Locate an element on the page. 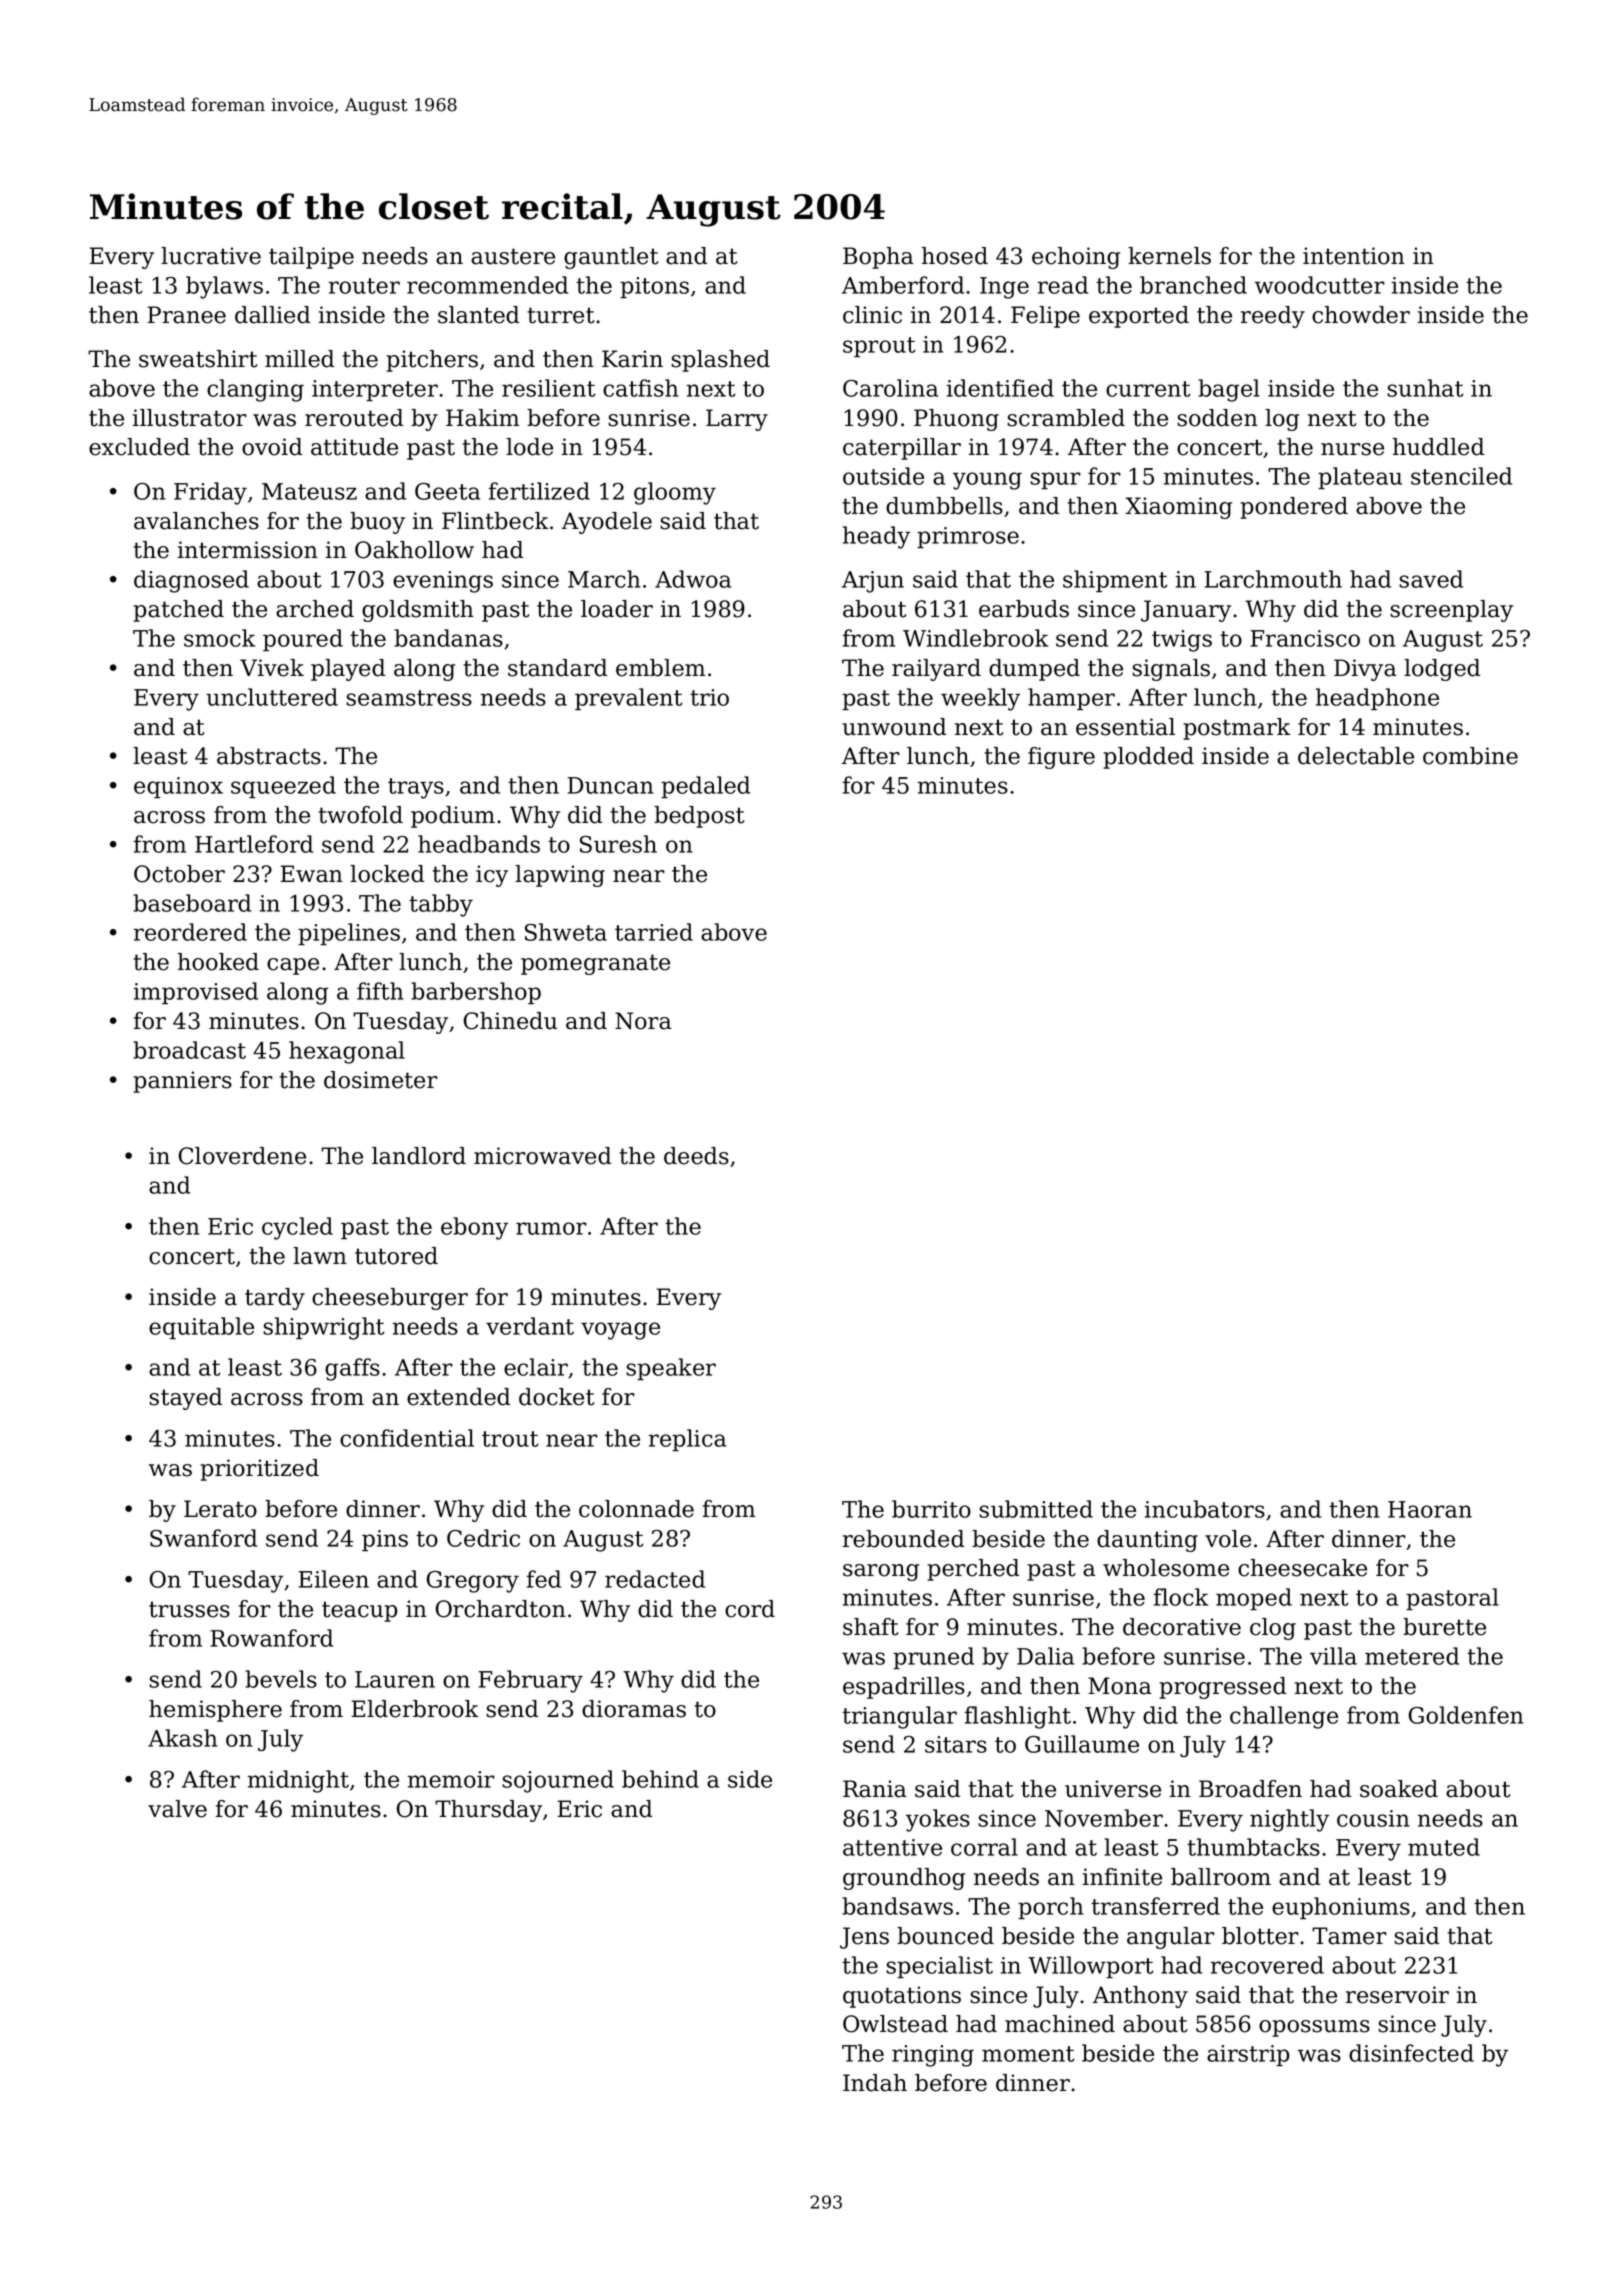  chowder is located at coordinates (1361, 315).
